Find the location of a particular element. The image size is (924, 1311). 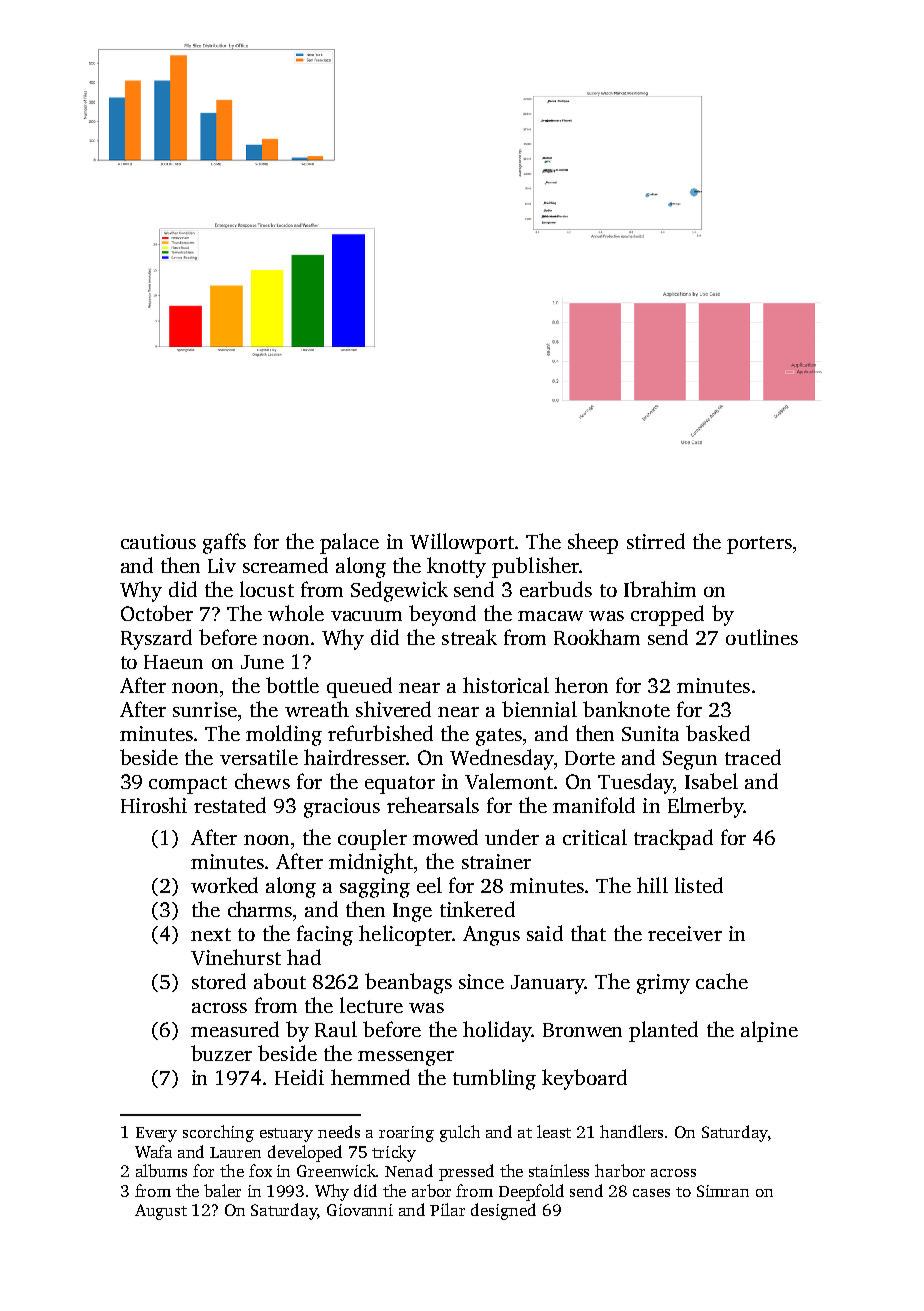

listed is located at coordinates (699, 885).
